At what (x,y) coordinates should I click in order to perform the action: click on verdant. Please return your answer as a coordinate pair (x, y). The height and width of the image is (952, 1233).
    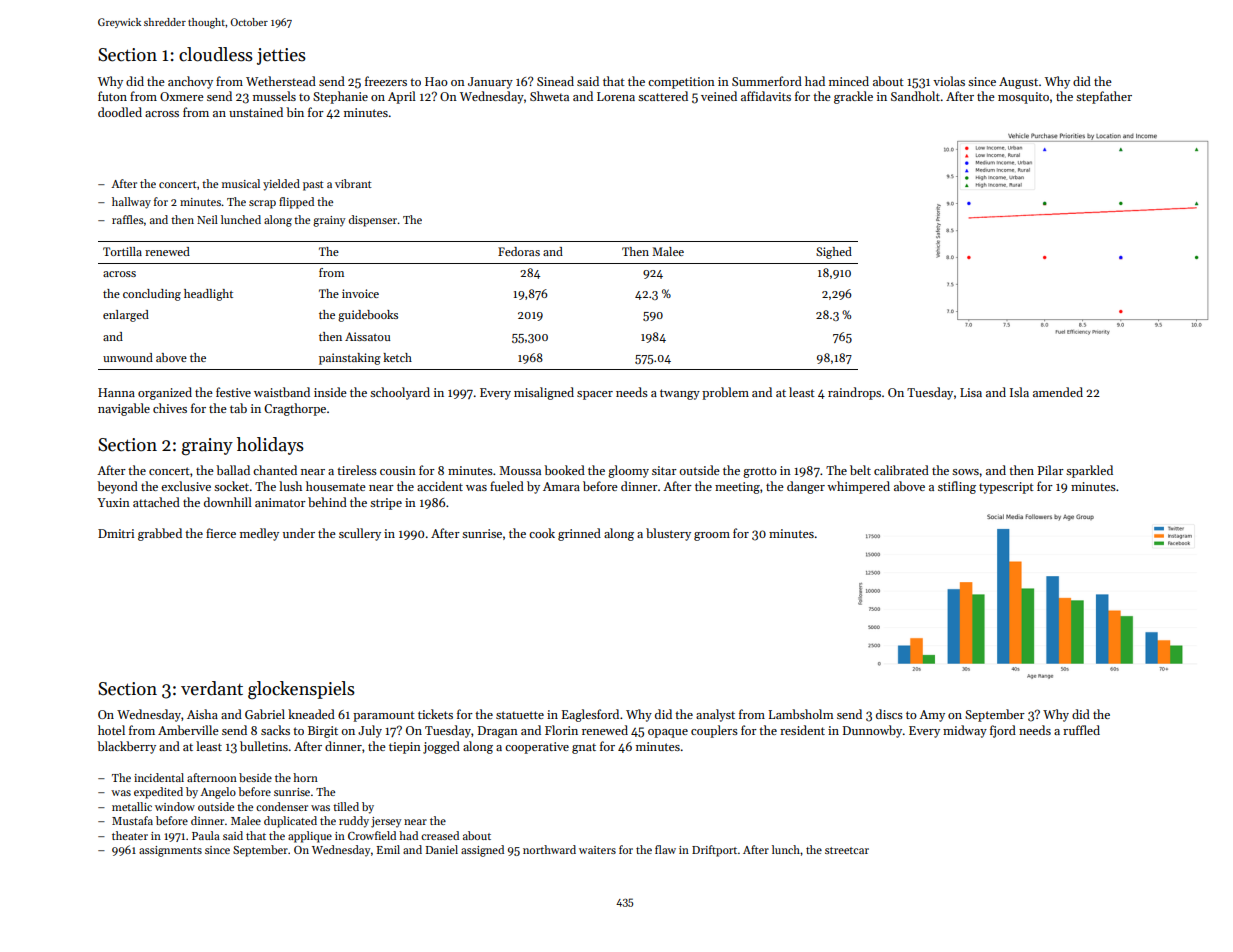
    Looking at the image, I should click on (212, 688).
